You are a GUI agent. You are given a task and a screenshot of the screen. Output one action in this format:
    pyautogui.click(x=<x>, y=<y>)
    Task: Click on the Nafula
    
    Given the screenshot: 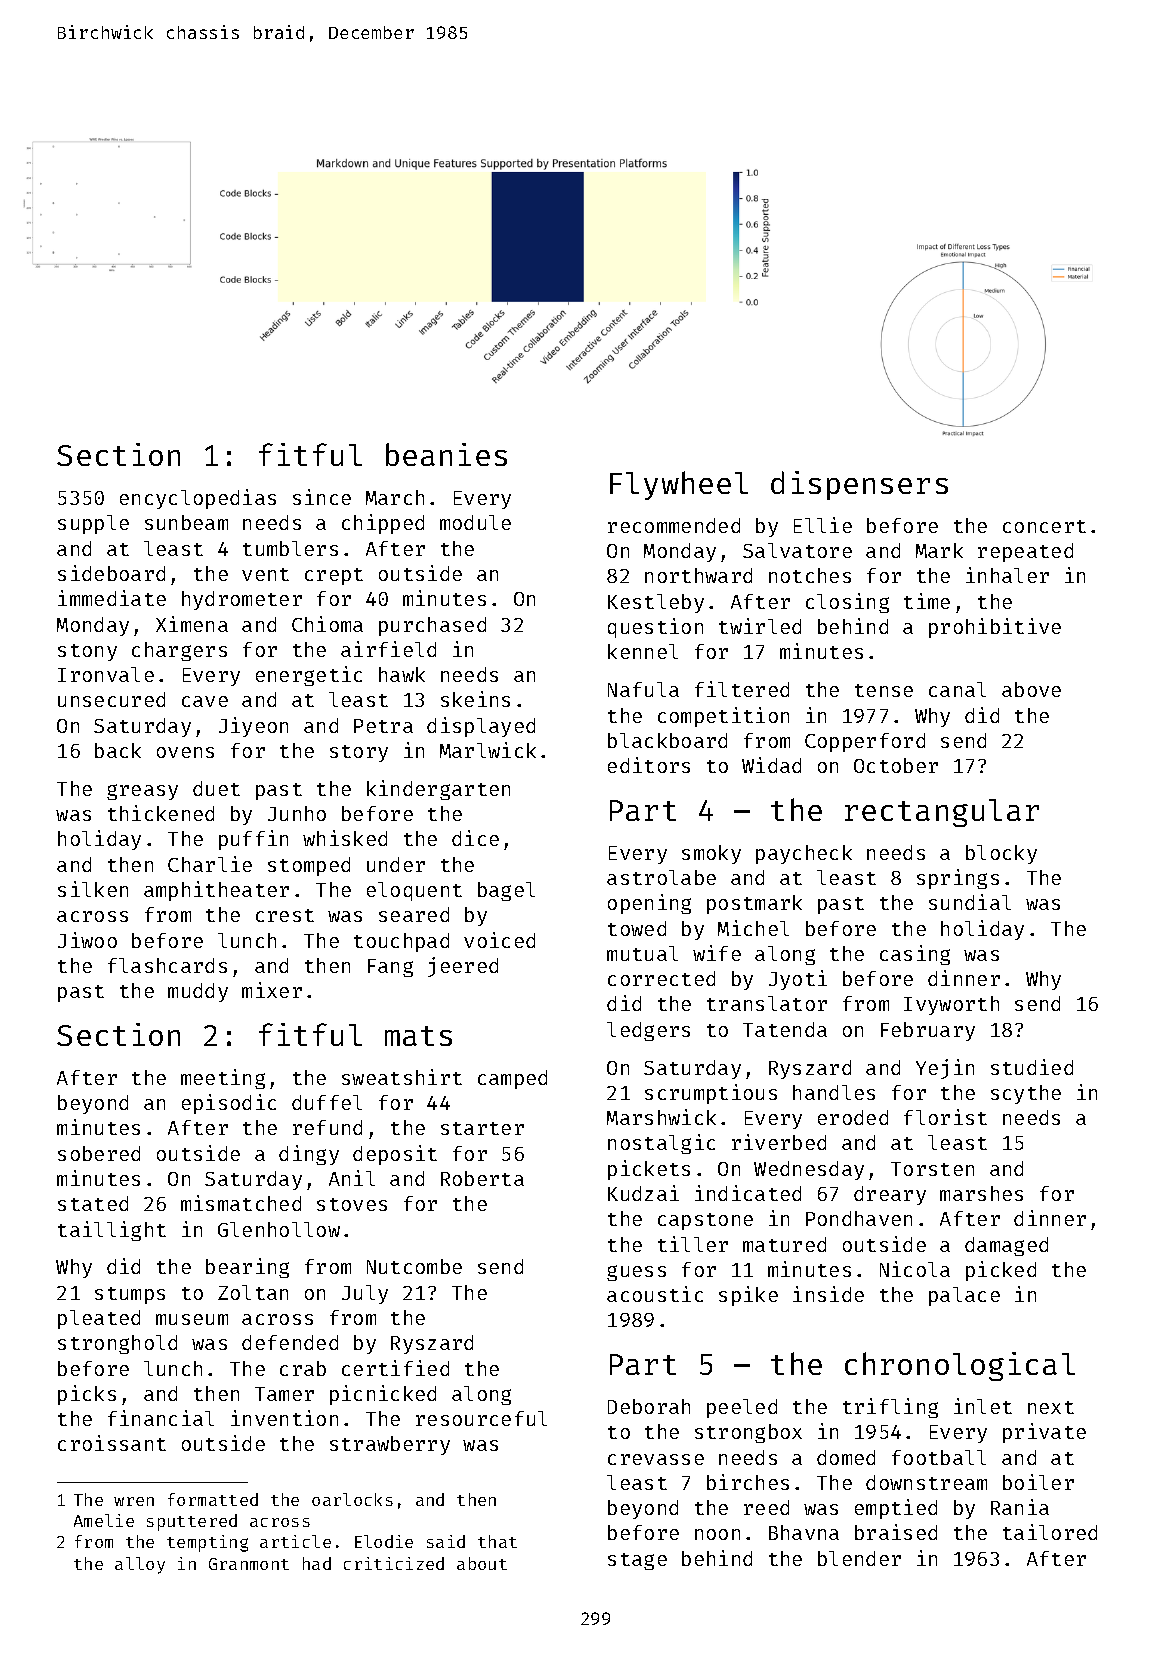 What is the action you would take?
    pyautogui.click(x=643, y=689)
